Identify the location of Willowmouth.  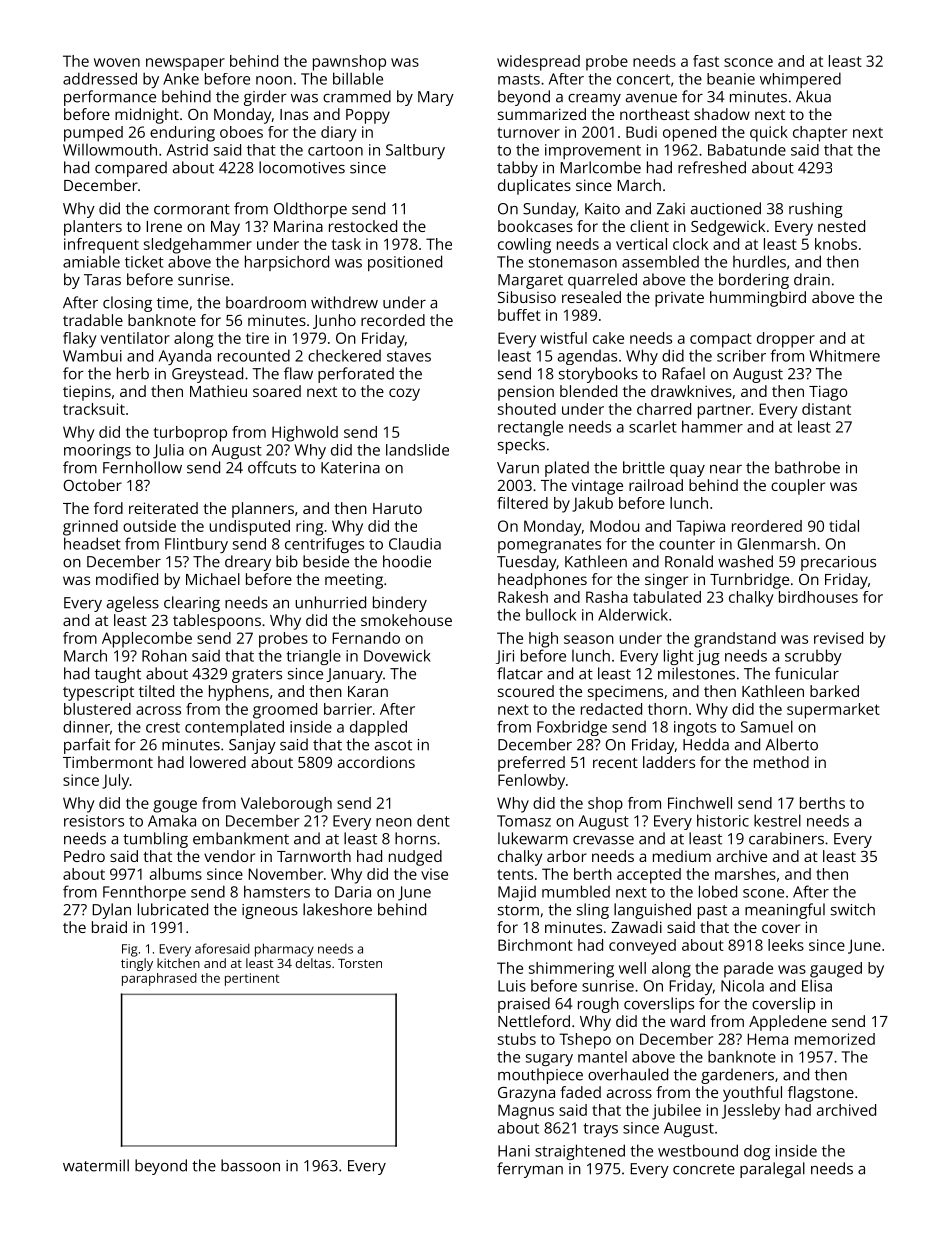
(110, 150).
